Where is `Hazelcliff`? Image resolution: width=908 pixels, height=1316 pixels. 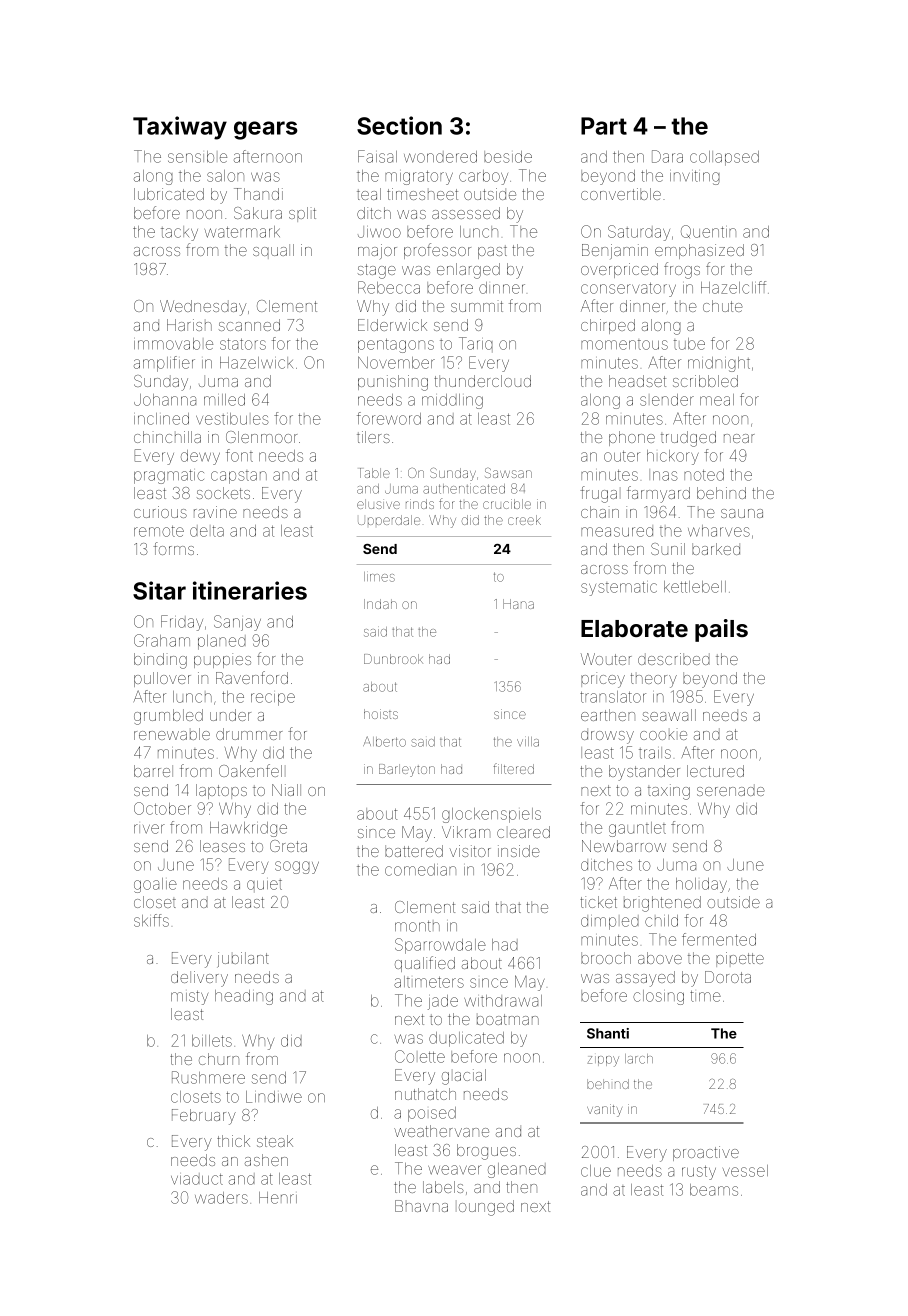
Hazelcliff is located at coordinates (733, 287).
